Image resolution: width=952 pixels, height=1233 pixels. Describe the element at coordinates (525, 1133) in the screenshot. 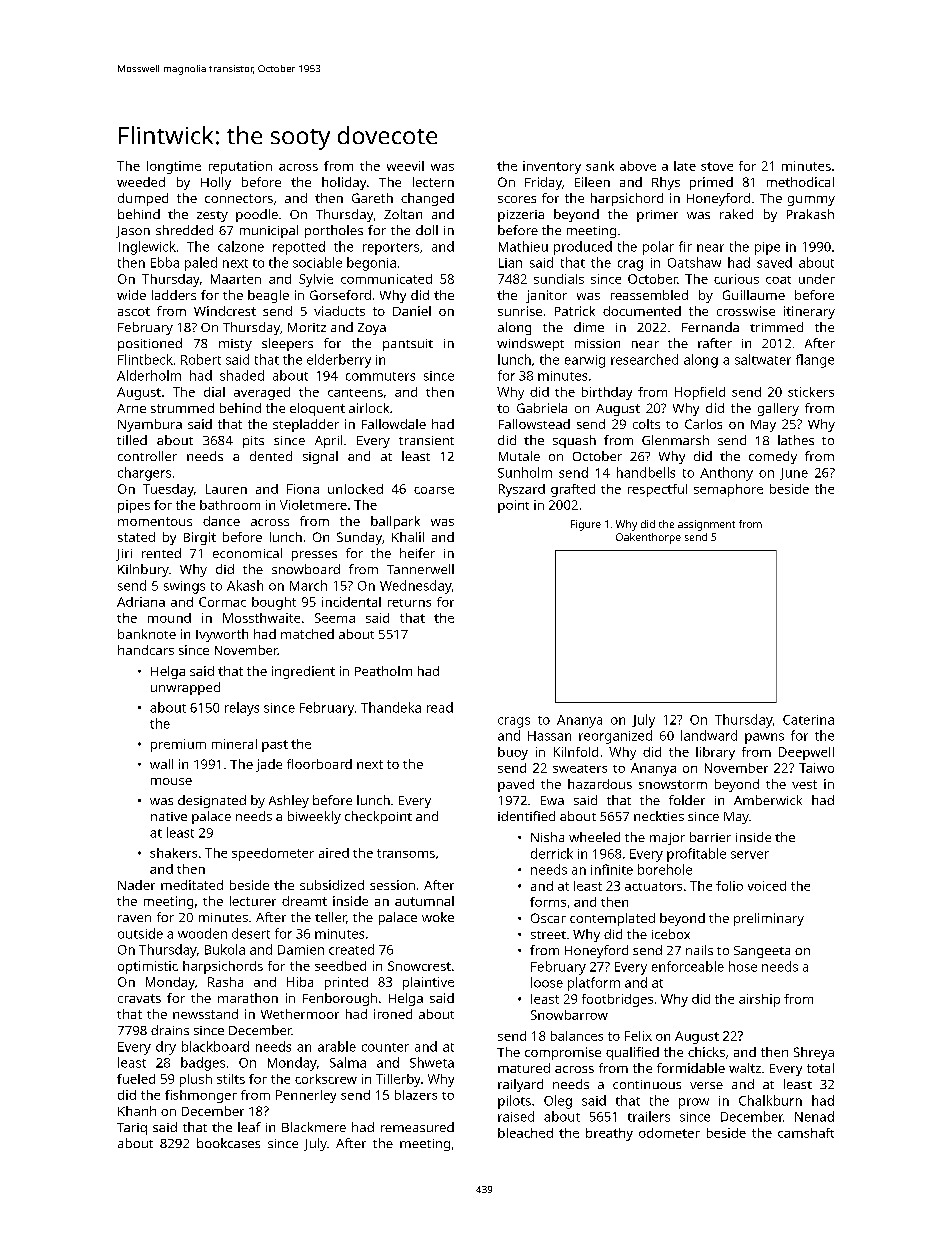

I see `bleached` at that location.
